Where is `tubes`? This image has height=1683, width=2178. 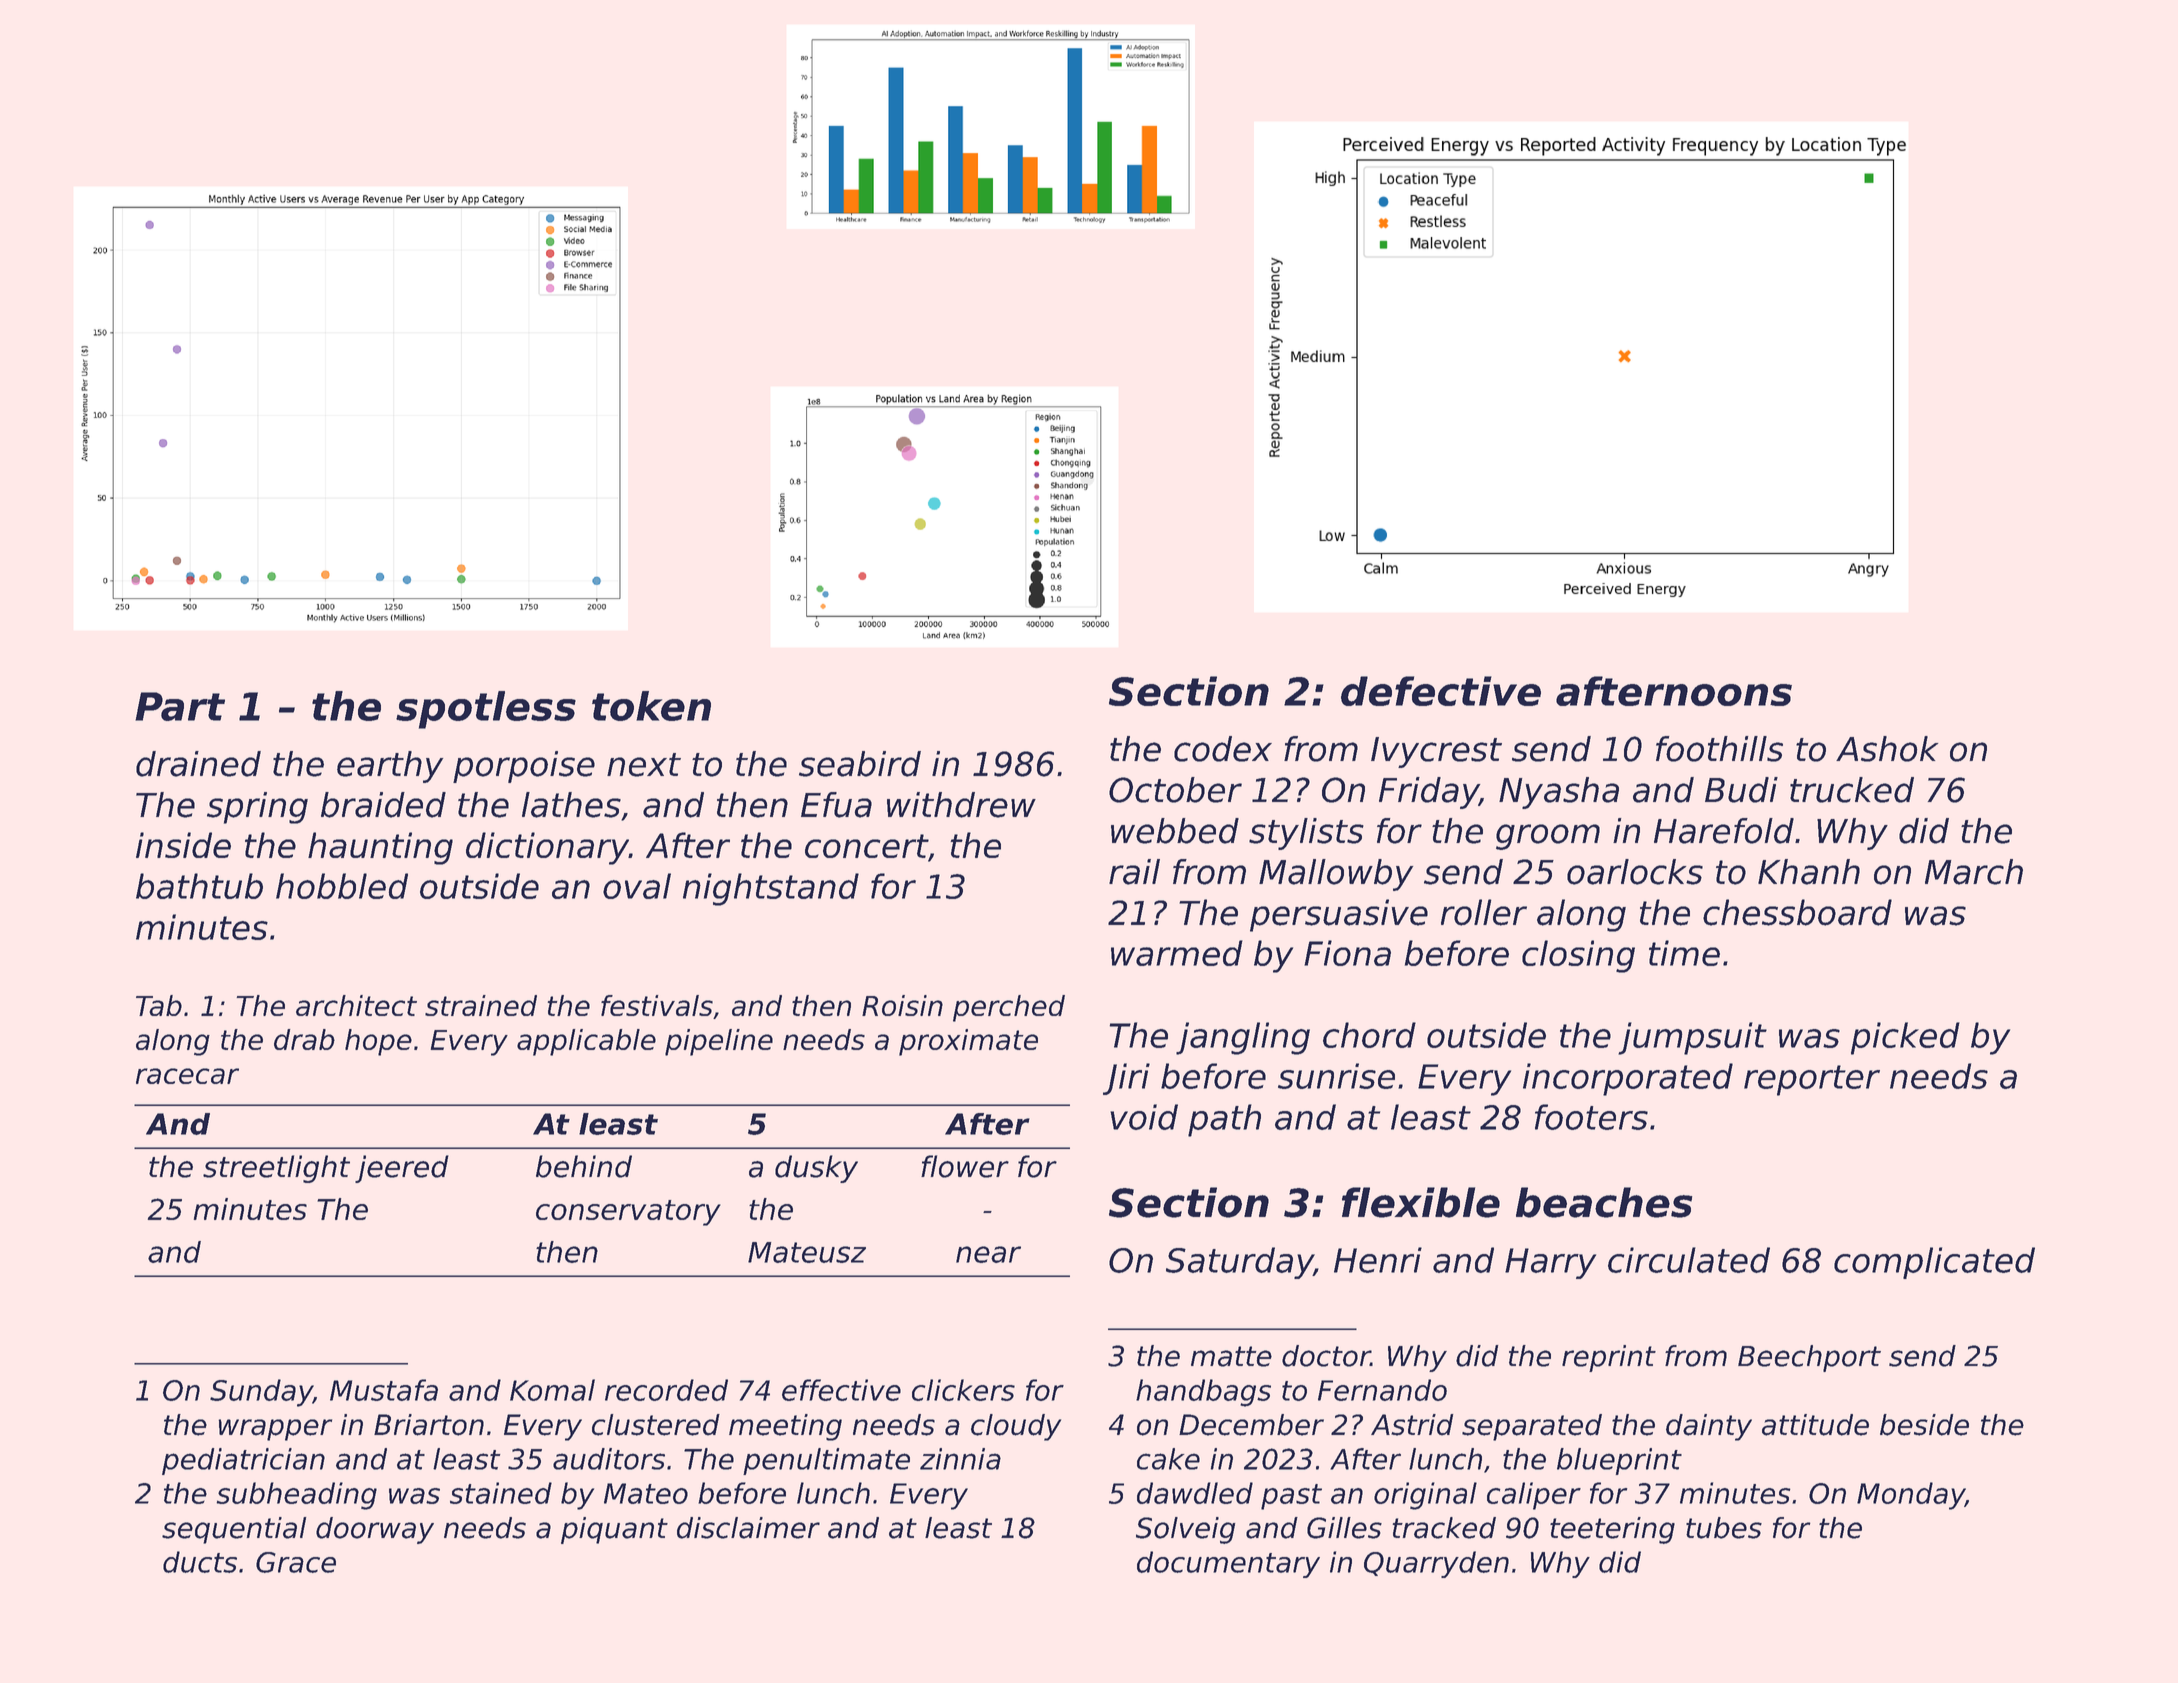 tubes is located at coordinates (1724, 1528).
